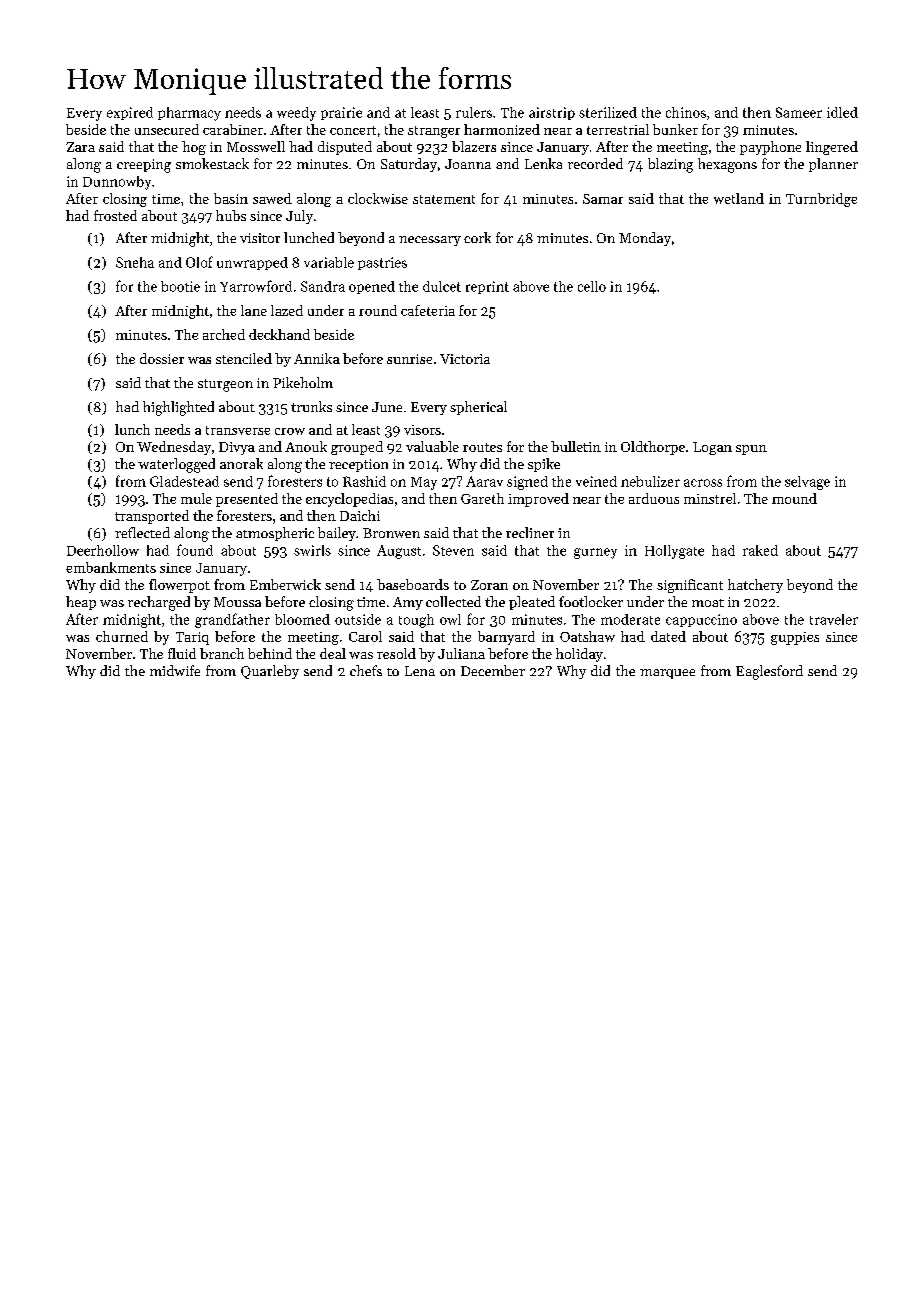  Describe the element at coordinates (178, 408) in the screenshot. I see `highlighted` at that location.
